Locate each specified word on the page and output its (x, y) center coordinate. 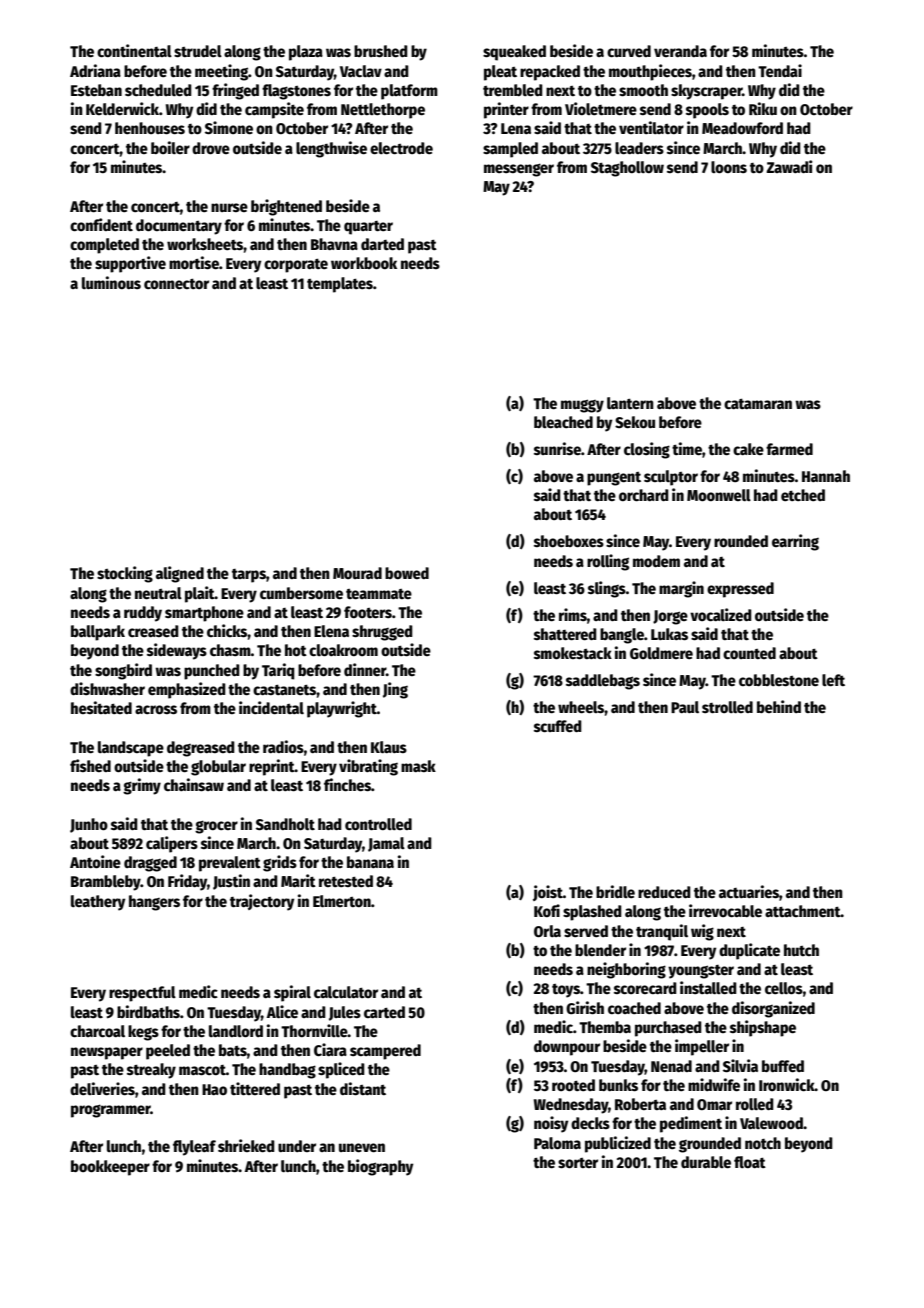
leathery (98, 903)
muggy (582, 406)
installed (708, 988)
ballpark (98, 633)
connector (176, 284)
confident (101, 224)
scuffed (558, 726)
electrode (401, 148)
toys (566, 991)
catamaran (758, 403)
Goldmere (661, 653)
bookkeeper (110, 1168)
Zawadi (789, 166)
